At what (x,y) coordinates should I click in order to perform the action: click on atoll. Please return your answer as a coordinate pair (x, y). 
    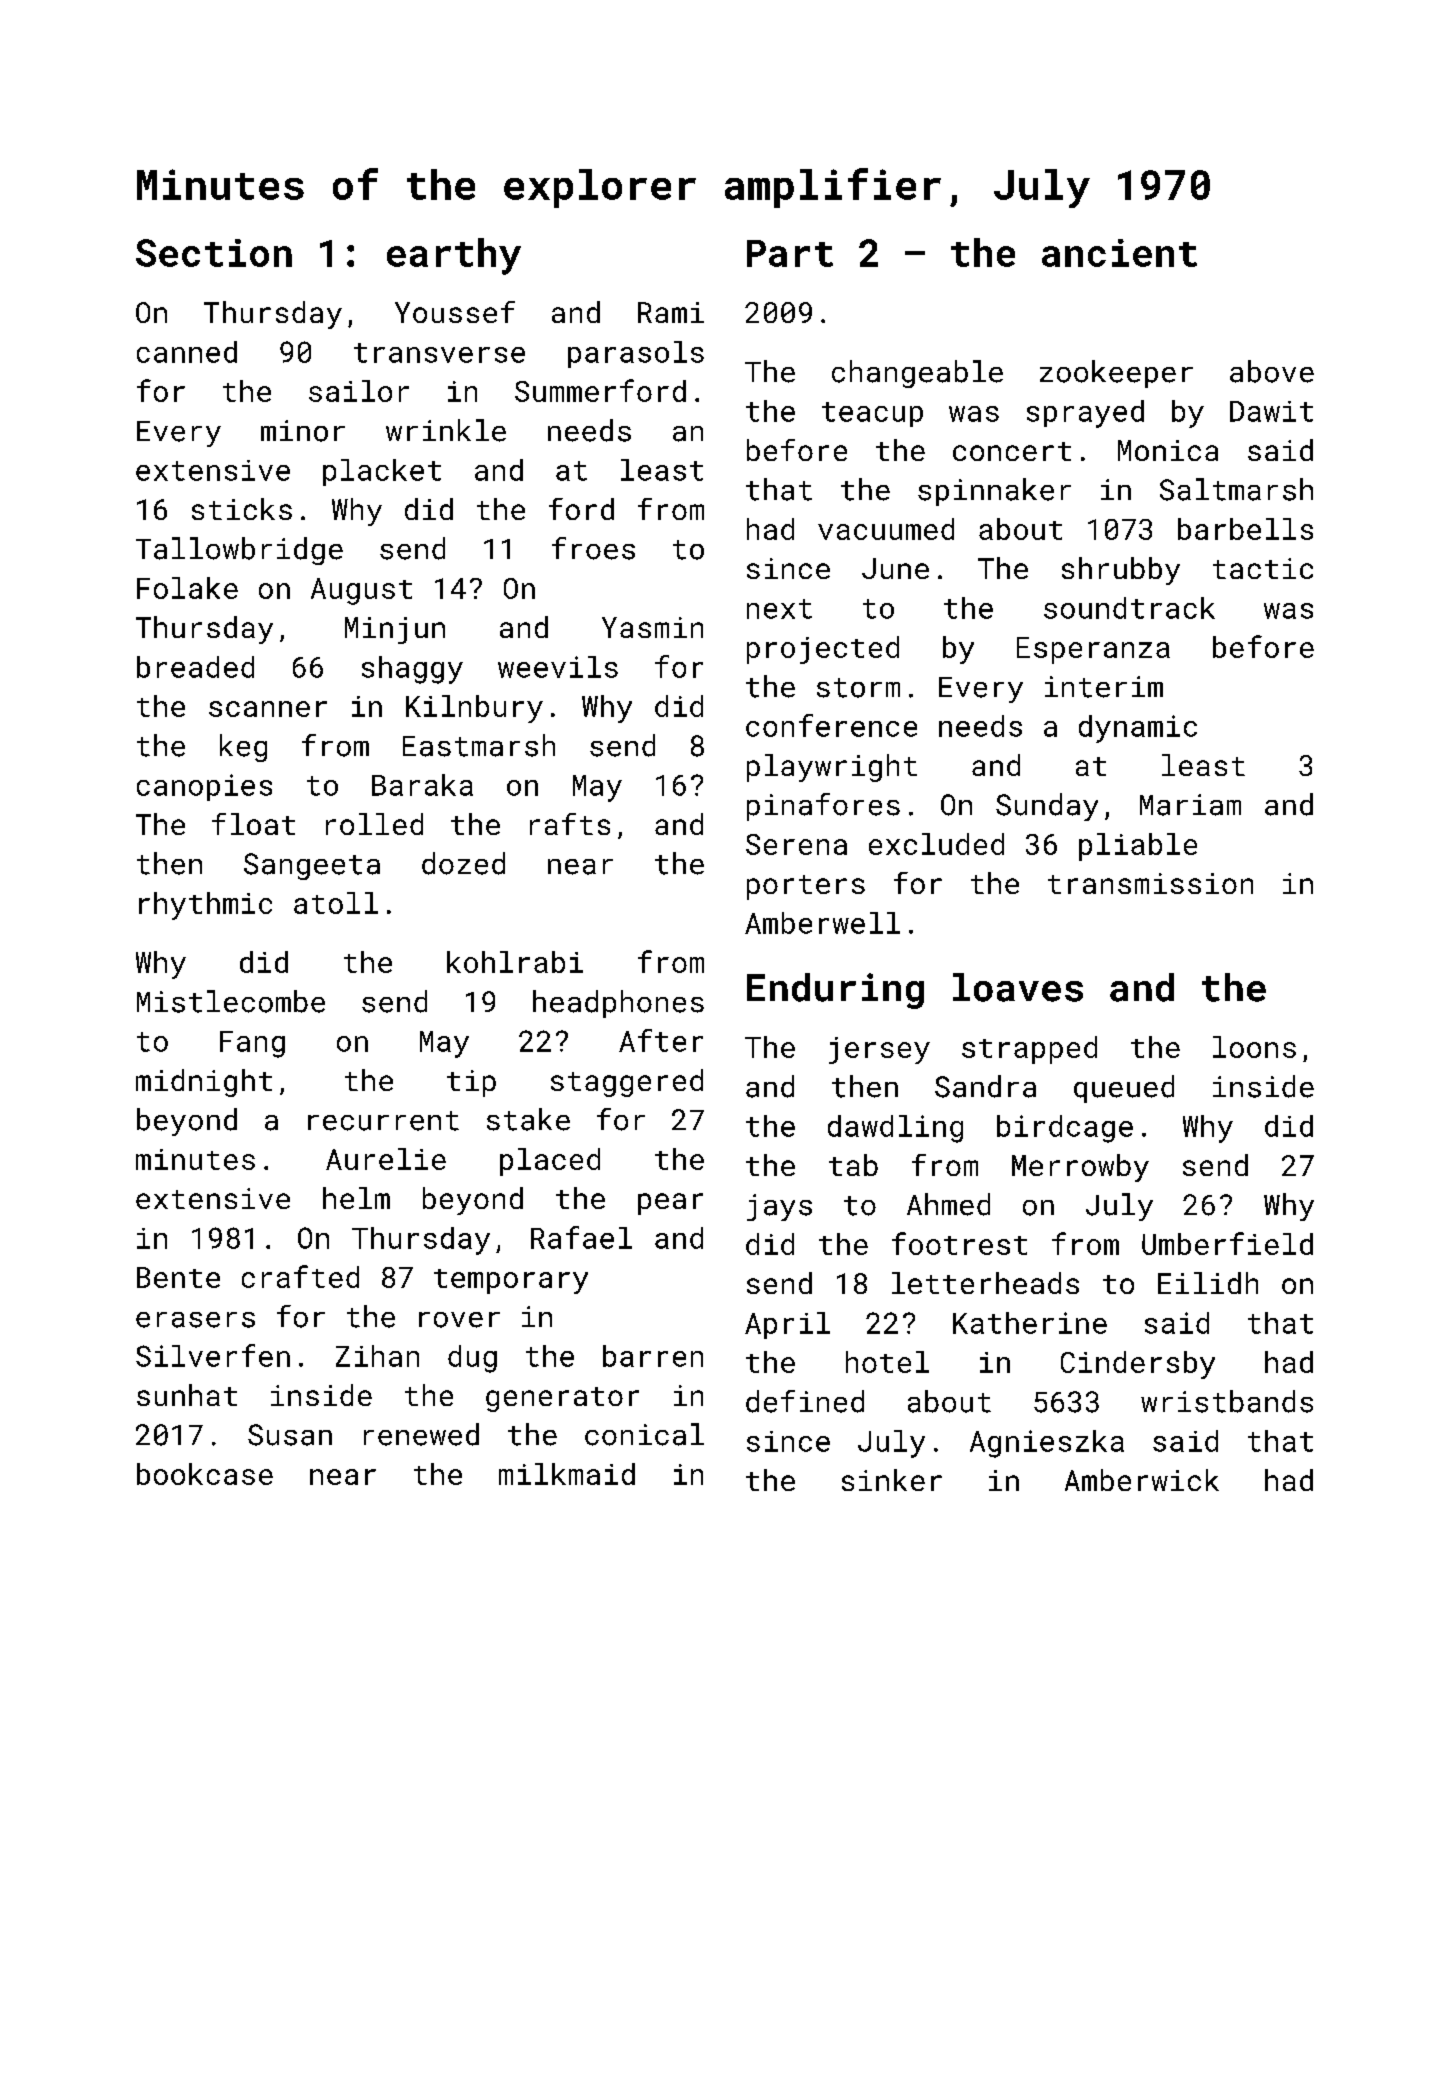
    Looking at the image, I should click on (336, 903).
